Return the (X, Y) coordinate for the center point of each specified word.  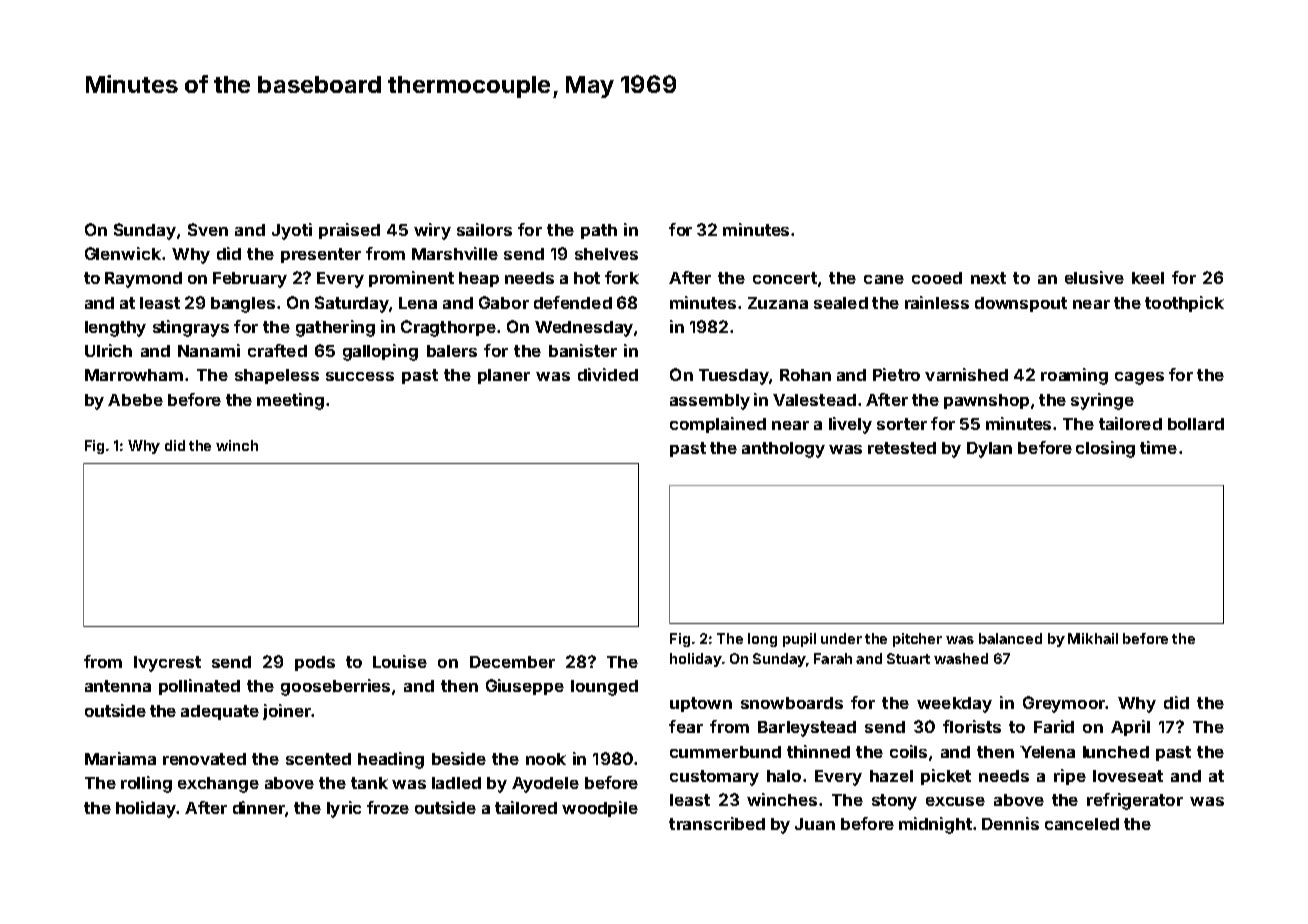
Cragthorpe (448, 328)
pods (315, 663)
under (841, 638)
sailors (484, 229)
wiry (432, 231)
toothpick (1184, 304)
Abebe (135, 400)
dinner (259, 807)
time (1158, 447)
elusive (1094, 277)
